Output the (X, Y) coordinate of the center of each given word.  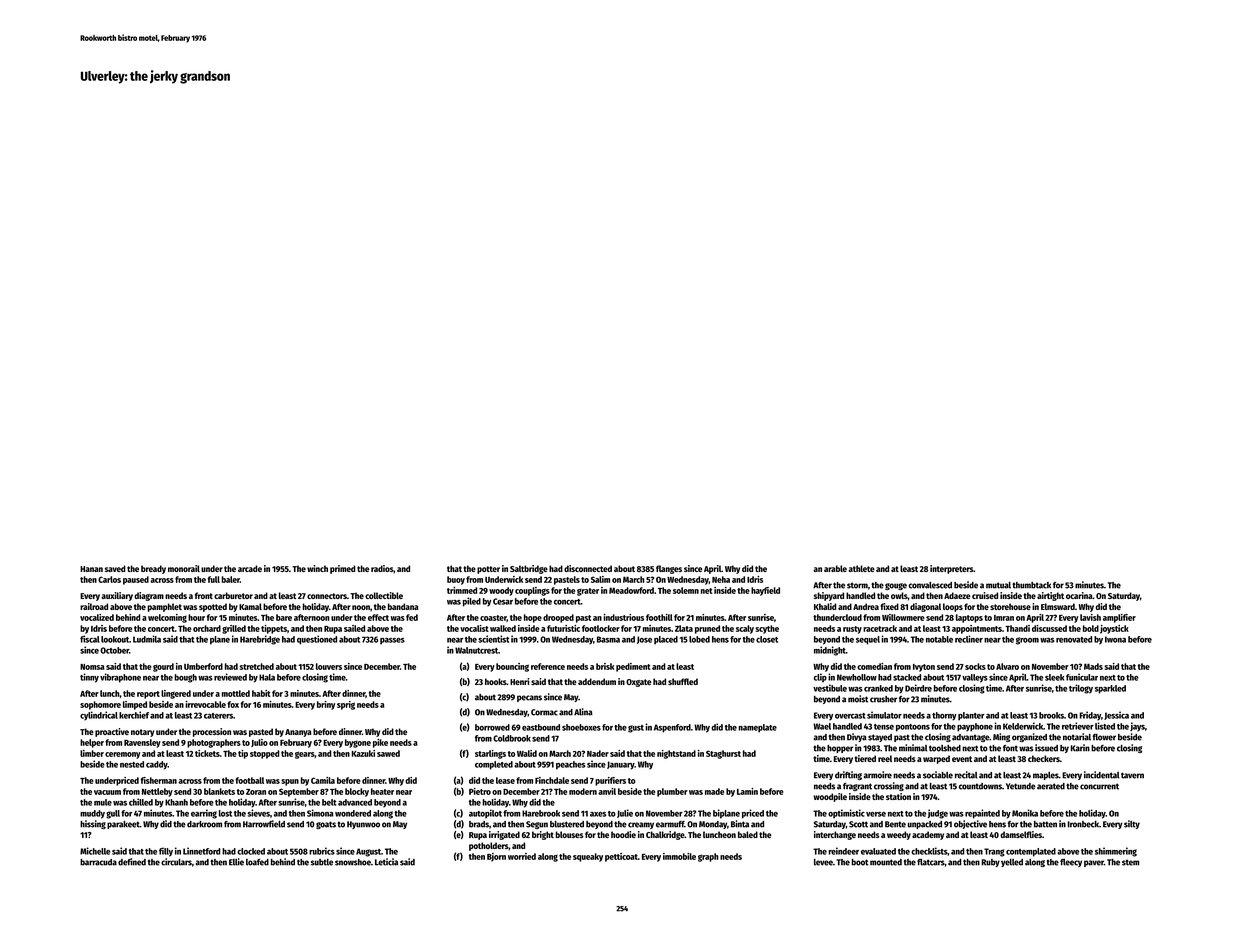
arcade (250, 568)
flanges (669, 569)
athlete (861, 568)
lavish (1090, 617)
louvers (329, 666)
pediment (633, 667)
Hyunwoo (363, 825)
